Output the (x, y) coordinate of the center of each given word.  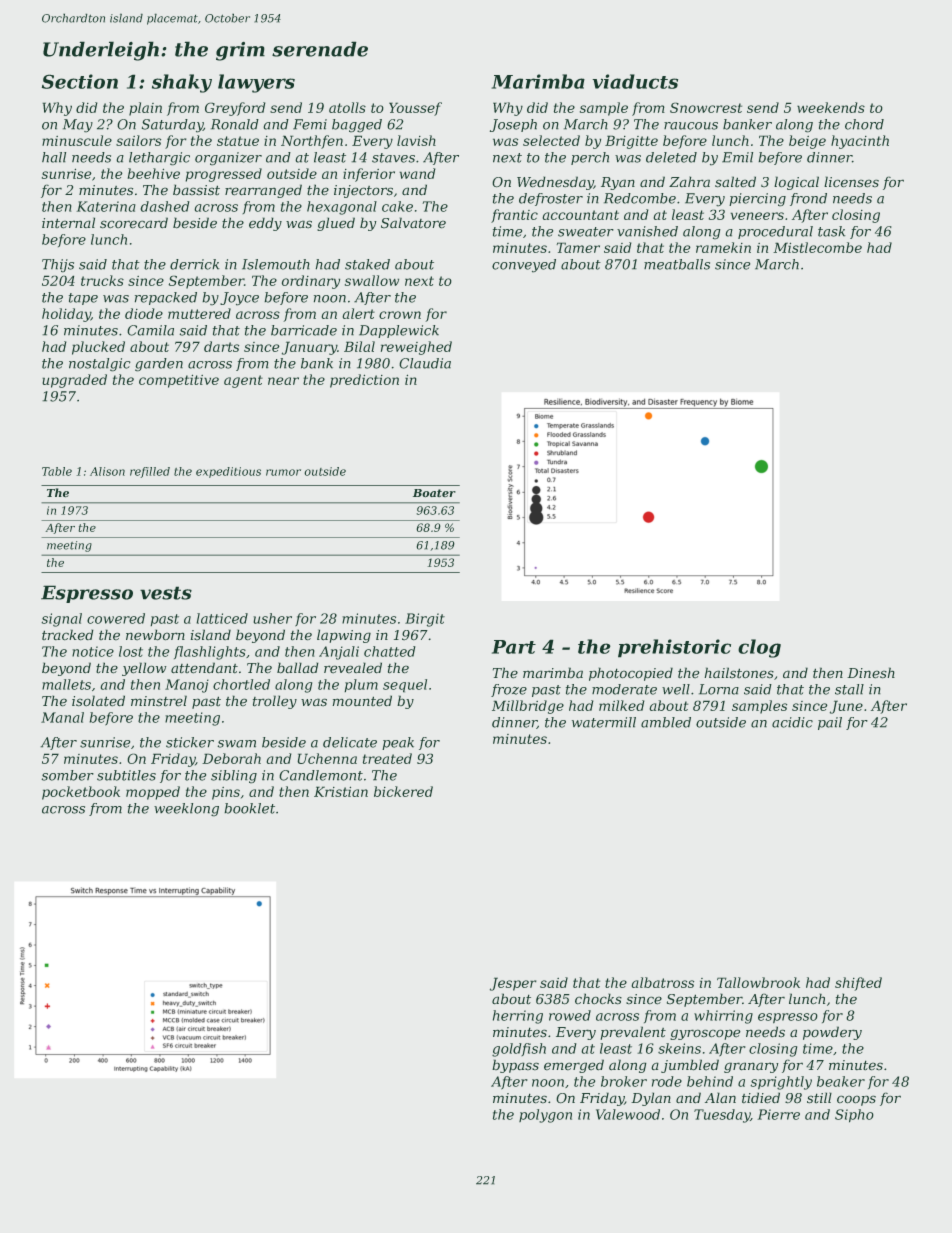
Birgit (425, 620)
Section (80, 81)
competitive (179, 381)
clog (759, 648)
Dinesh (871, 673)
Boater (434, 493)
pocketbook (81, 793)
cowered (116, 618)
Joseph (513, 125)
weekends (831, 107)
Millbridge (528, 707)
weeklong (186, 810)
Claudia (425, 363)
